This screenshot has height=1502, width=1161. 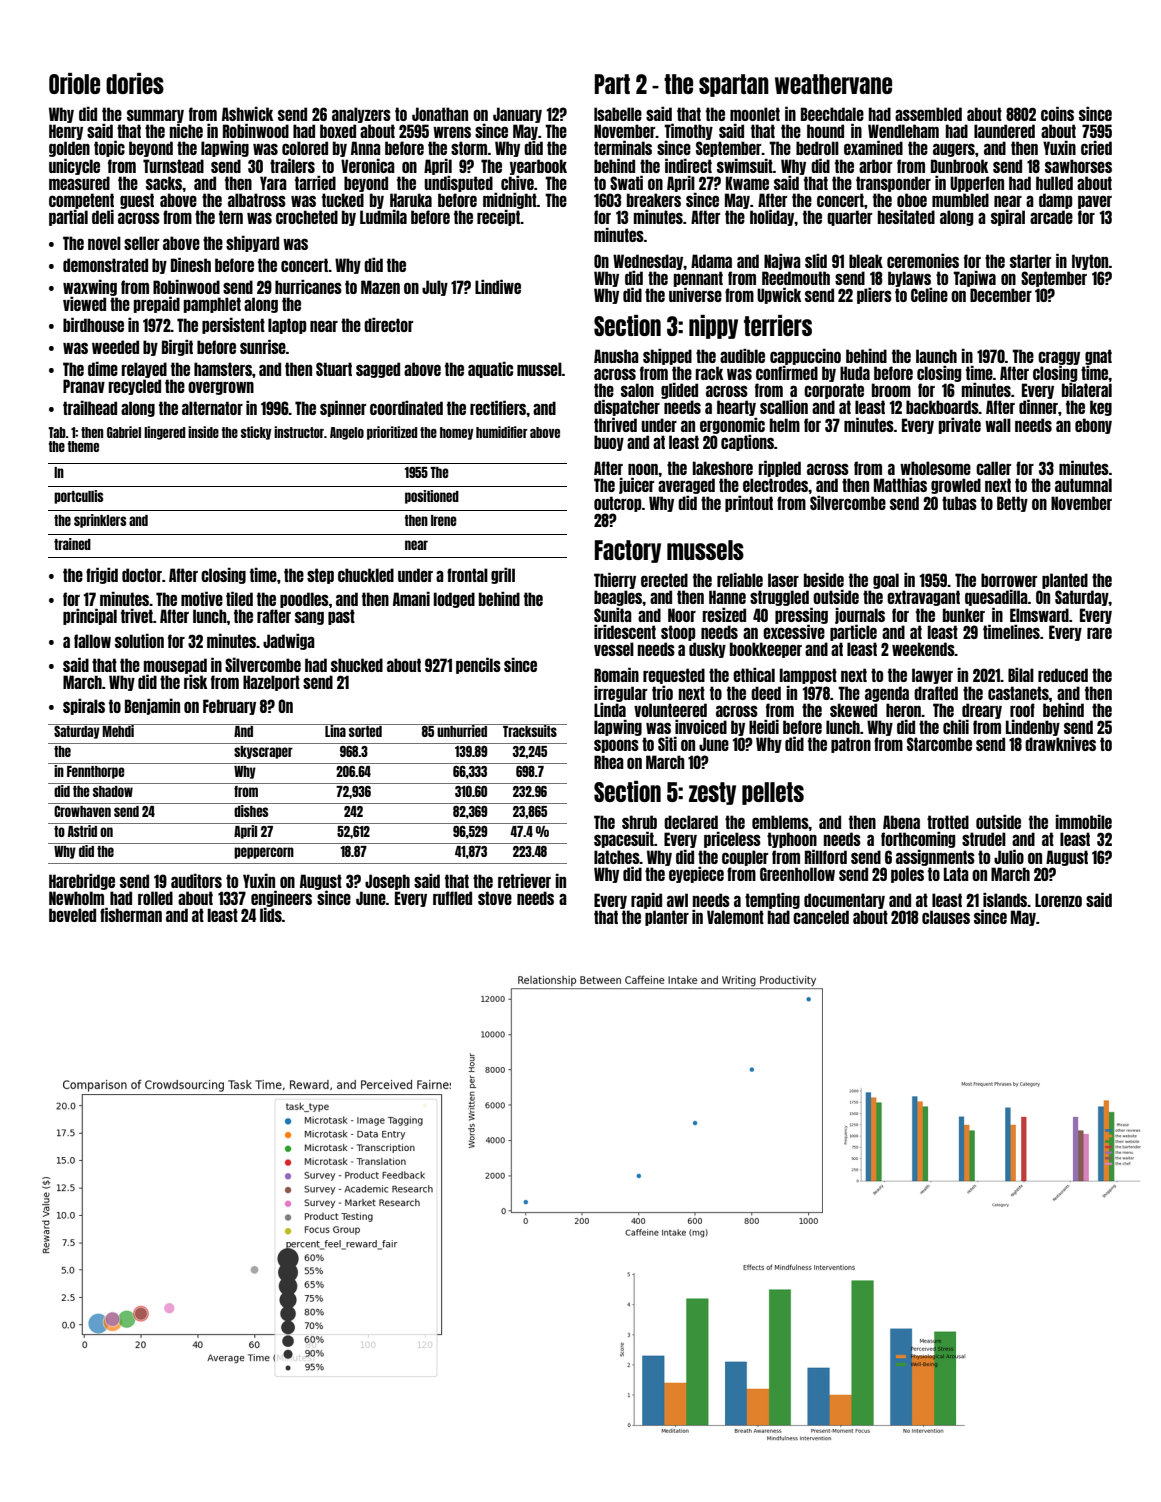 What do you see at coordinates (247, 114) in the screenshot?
I see `Ashwick` at bounding box center [247, 114].
